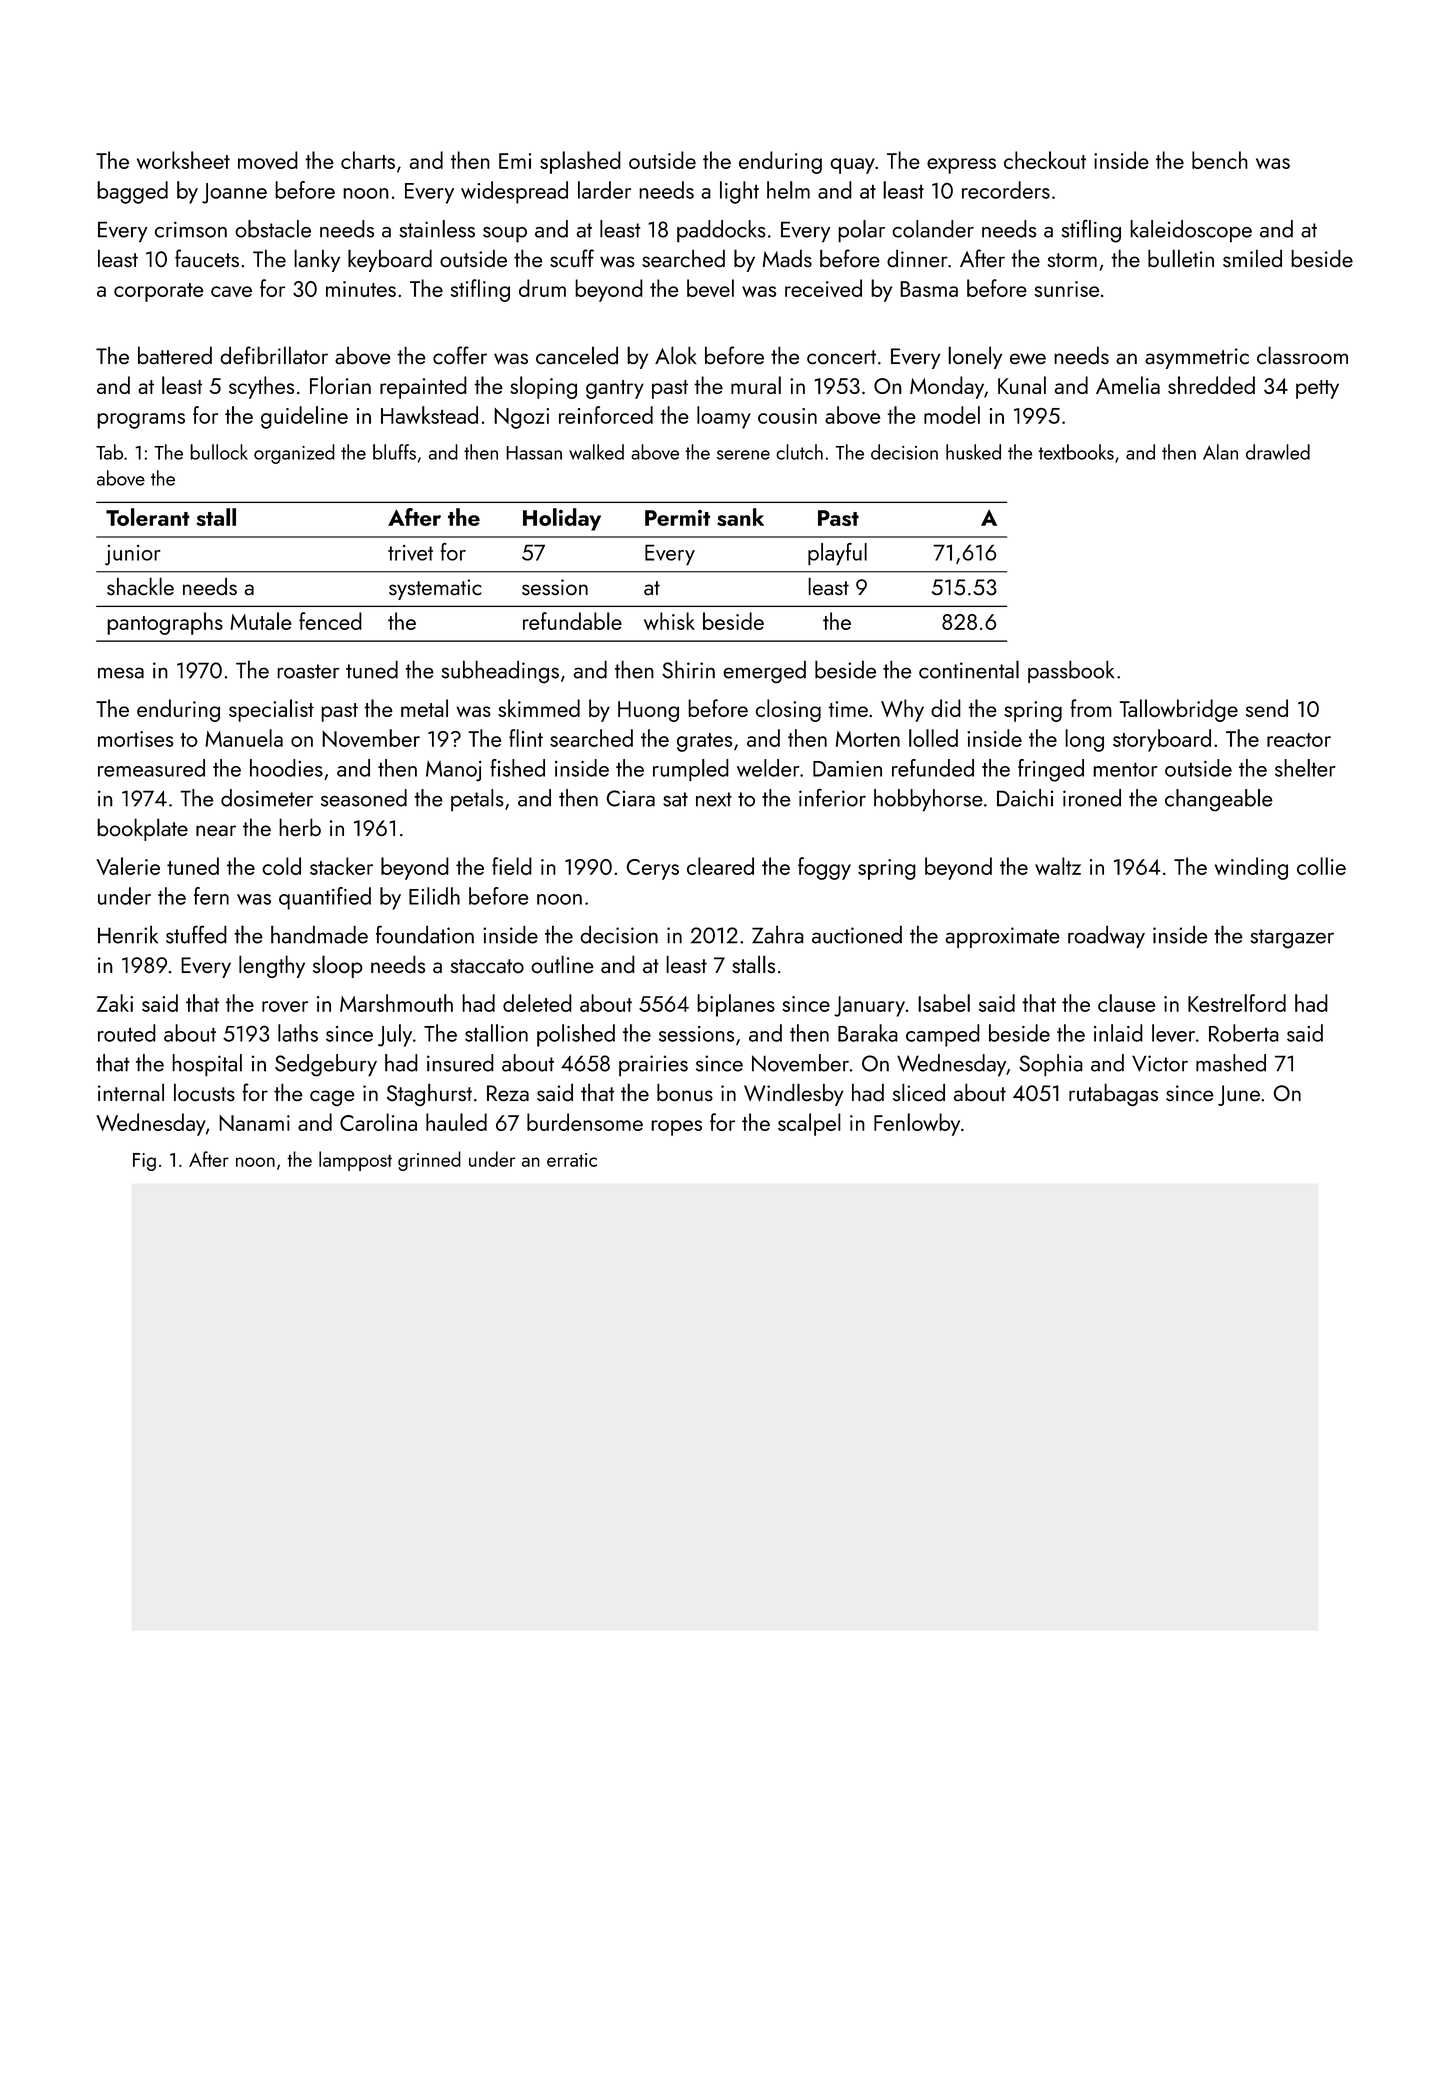  Describe the element at coordinates (1028, 359) in the document. I see `ewe` at that location.
